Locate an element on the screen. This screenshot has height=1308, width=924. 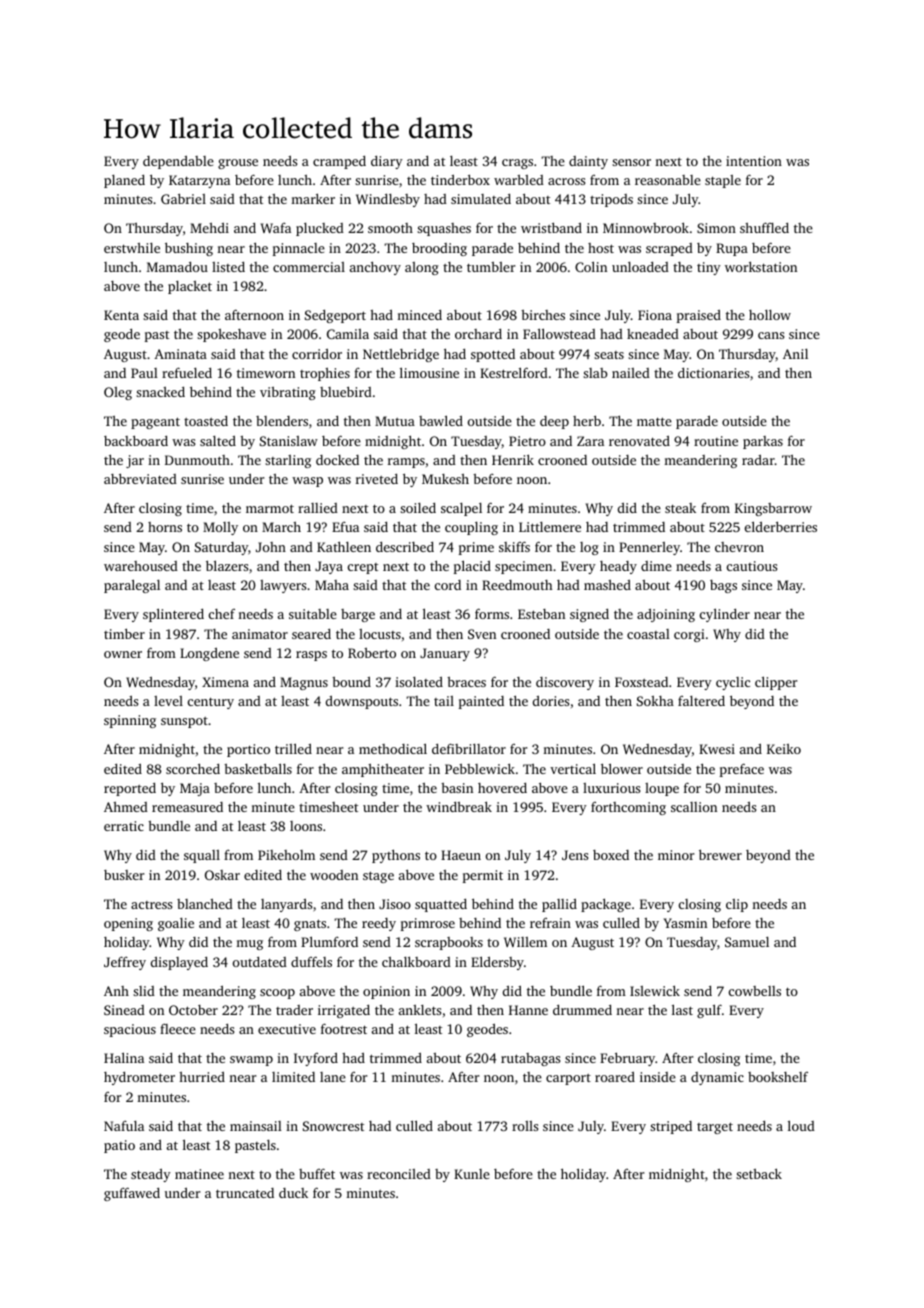
workstation is located at coordinates (761, 266).
